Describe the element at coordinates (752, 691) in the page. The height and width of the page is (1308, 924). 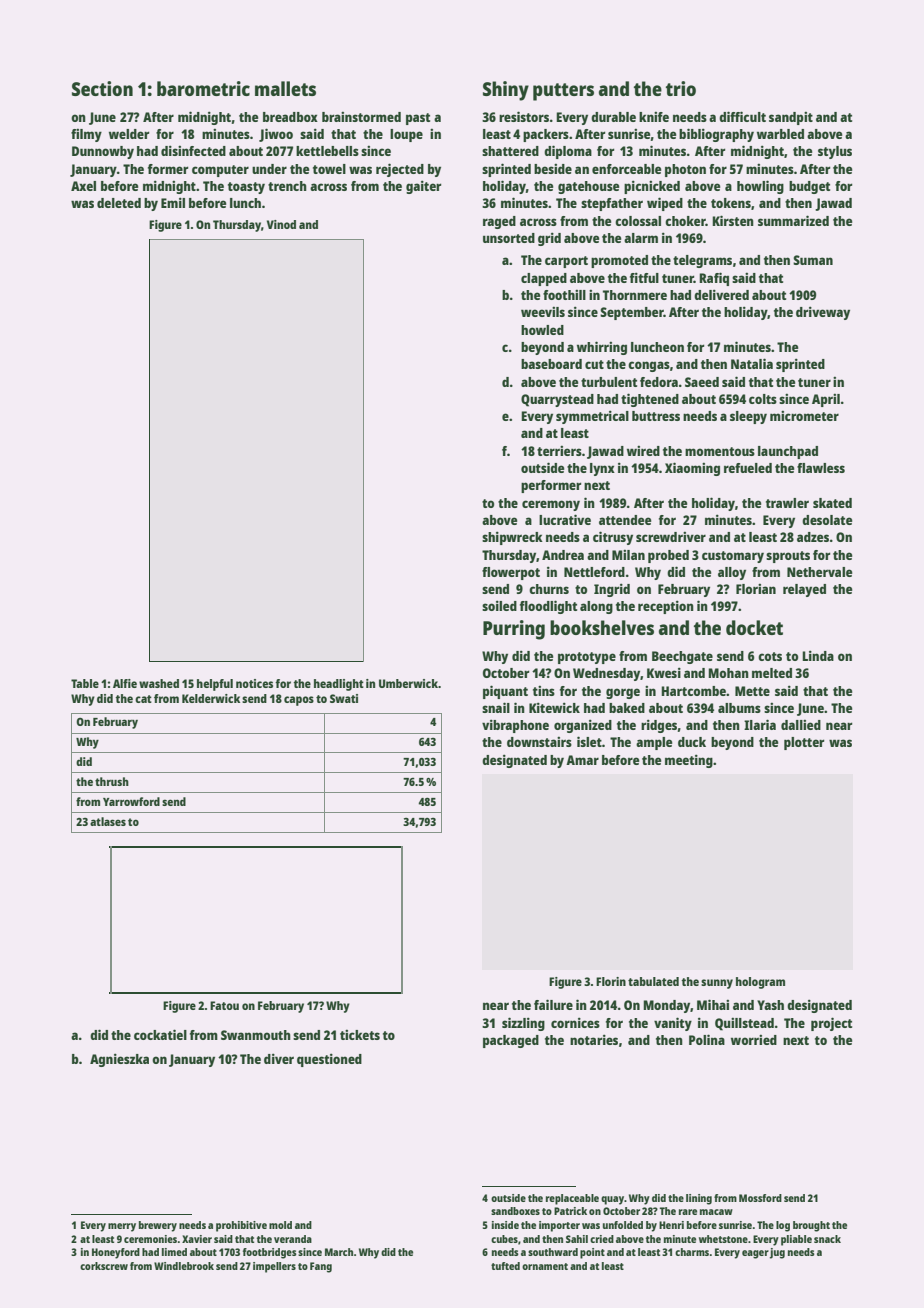
I see `Mette` at that location.
